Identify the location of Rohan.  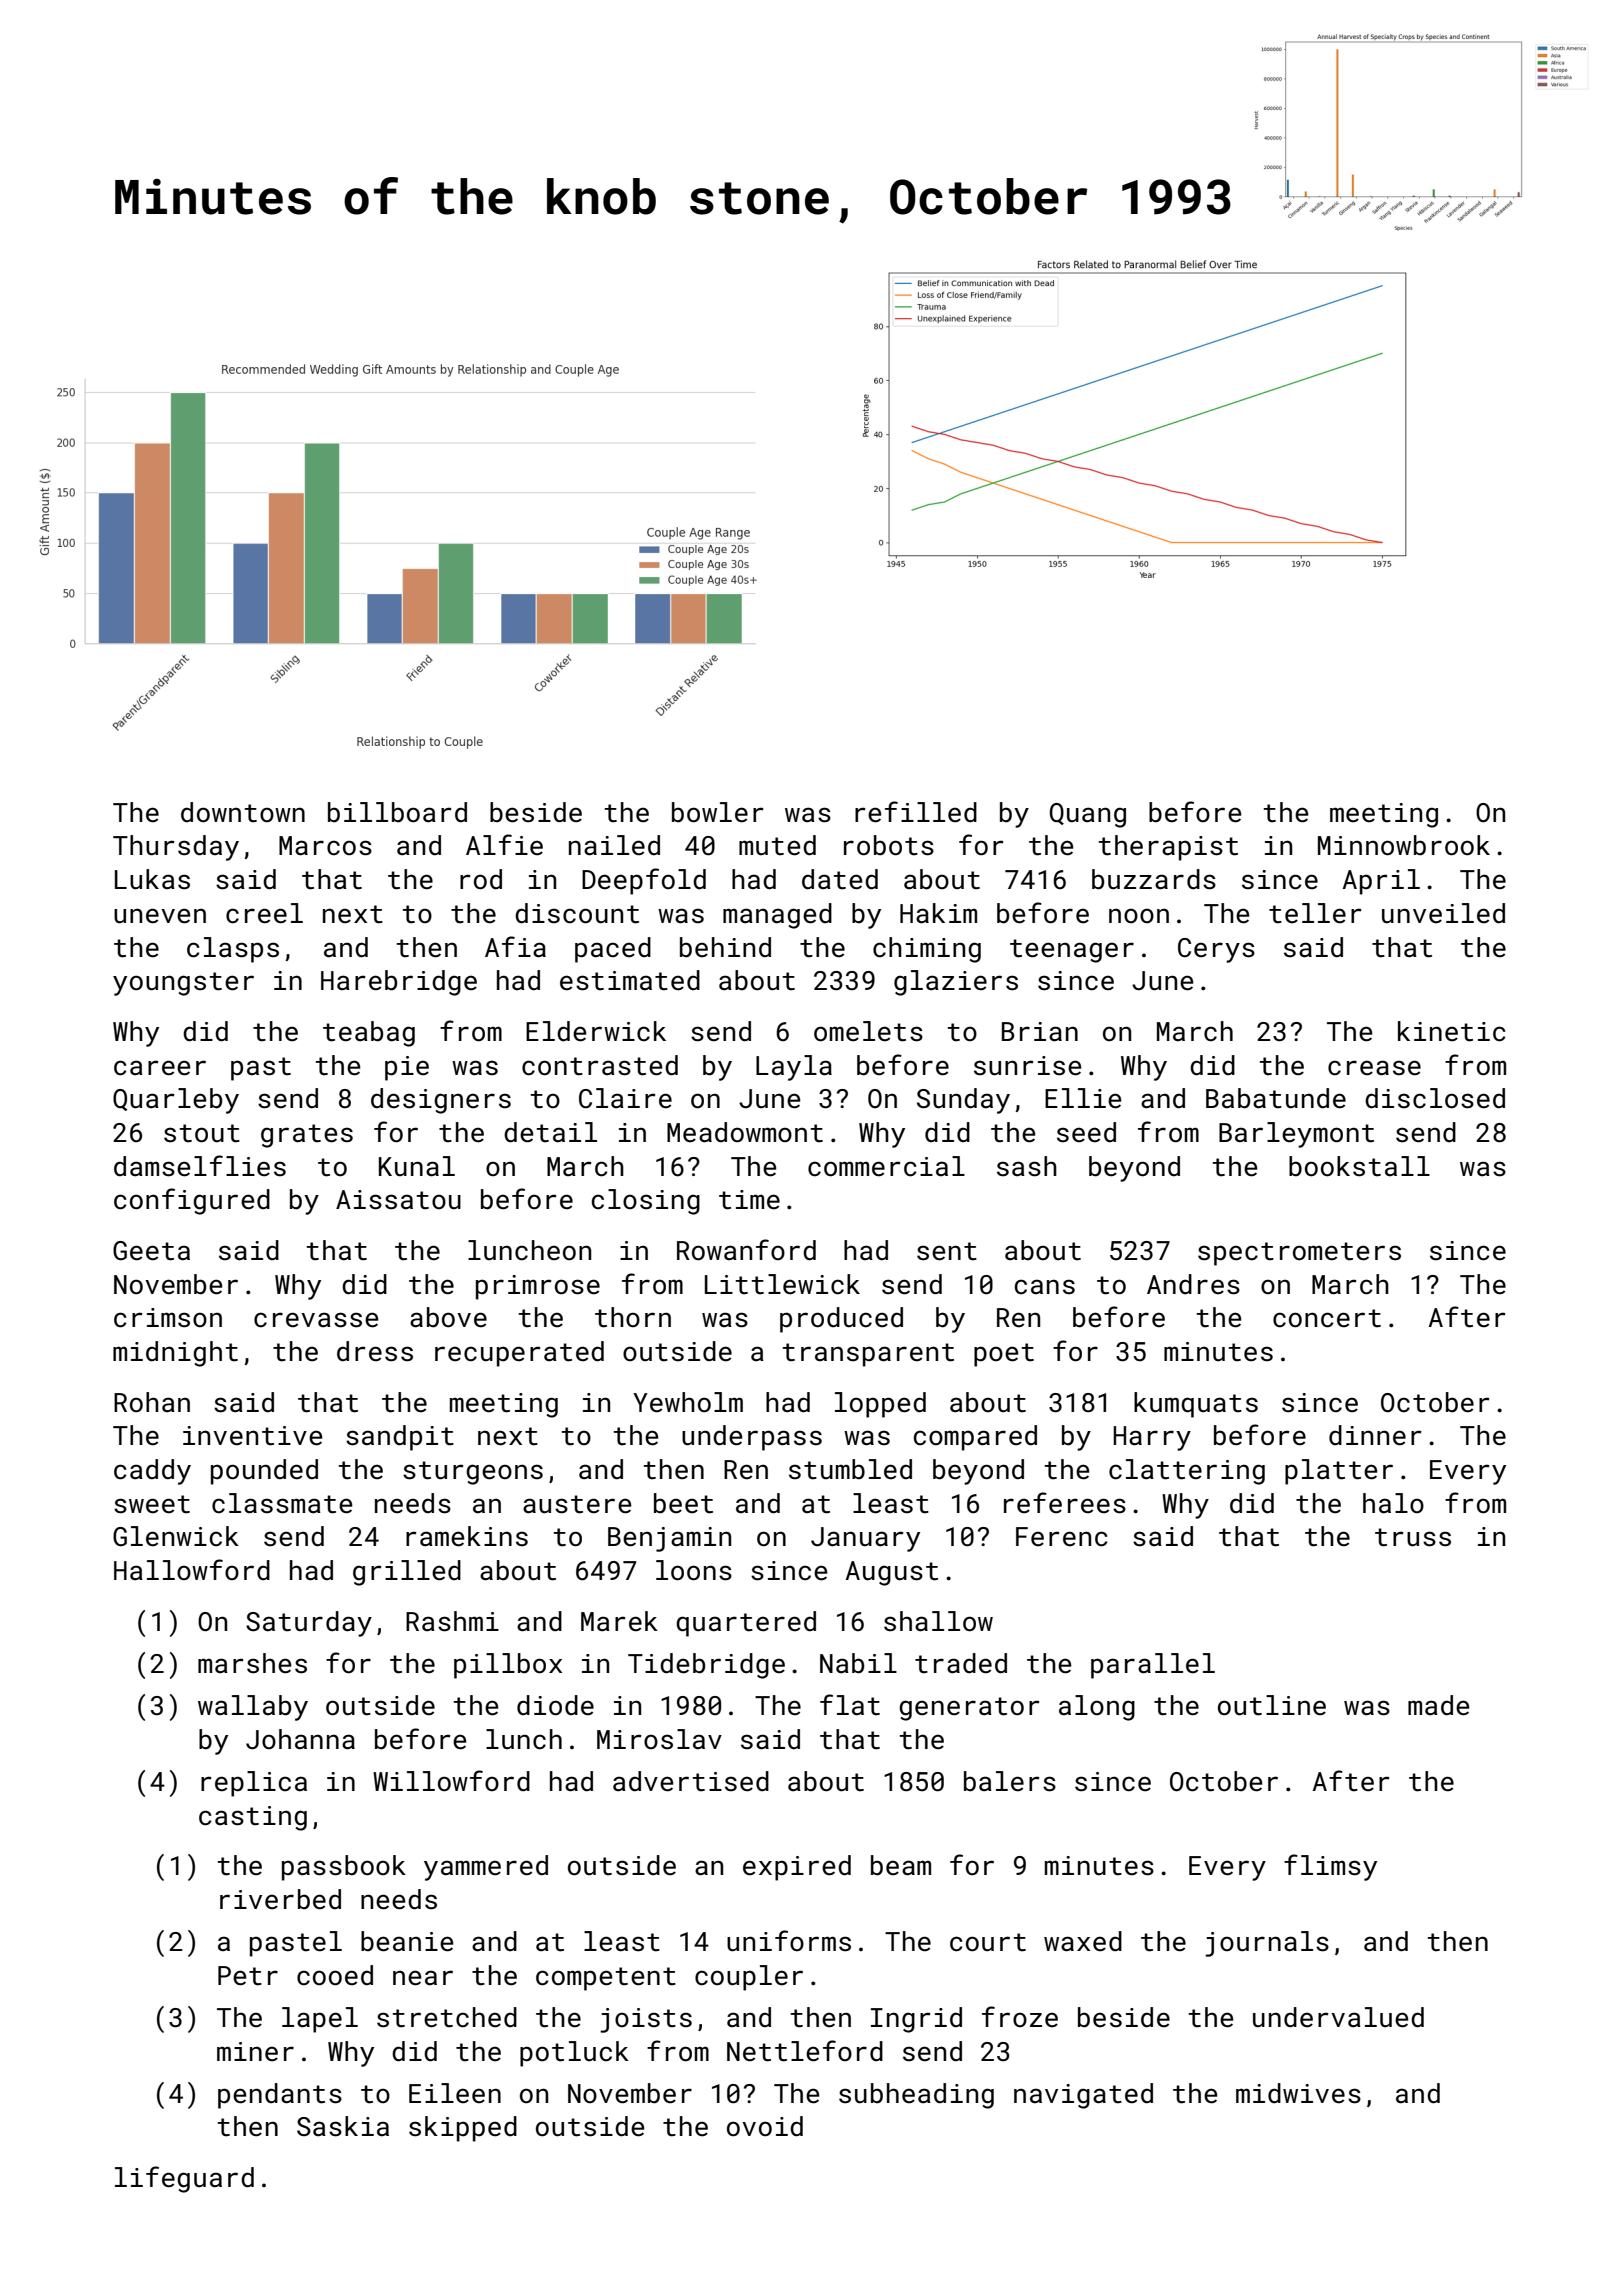
(152, 1402).
